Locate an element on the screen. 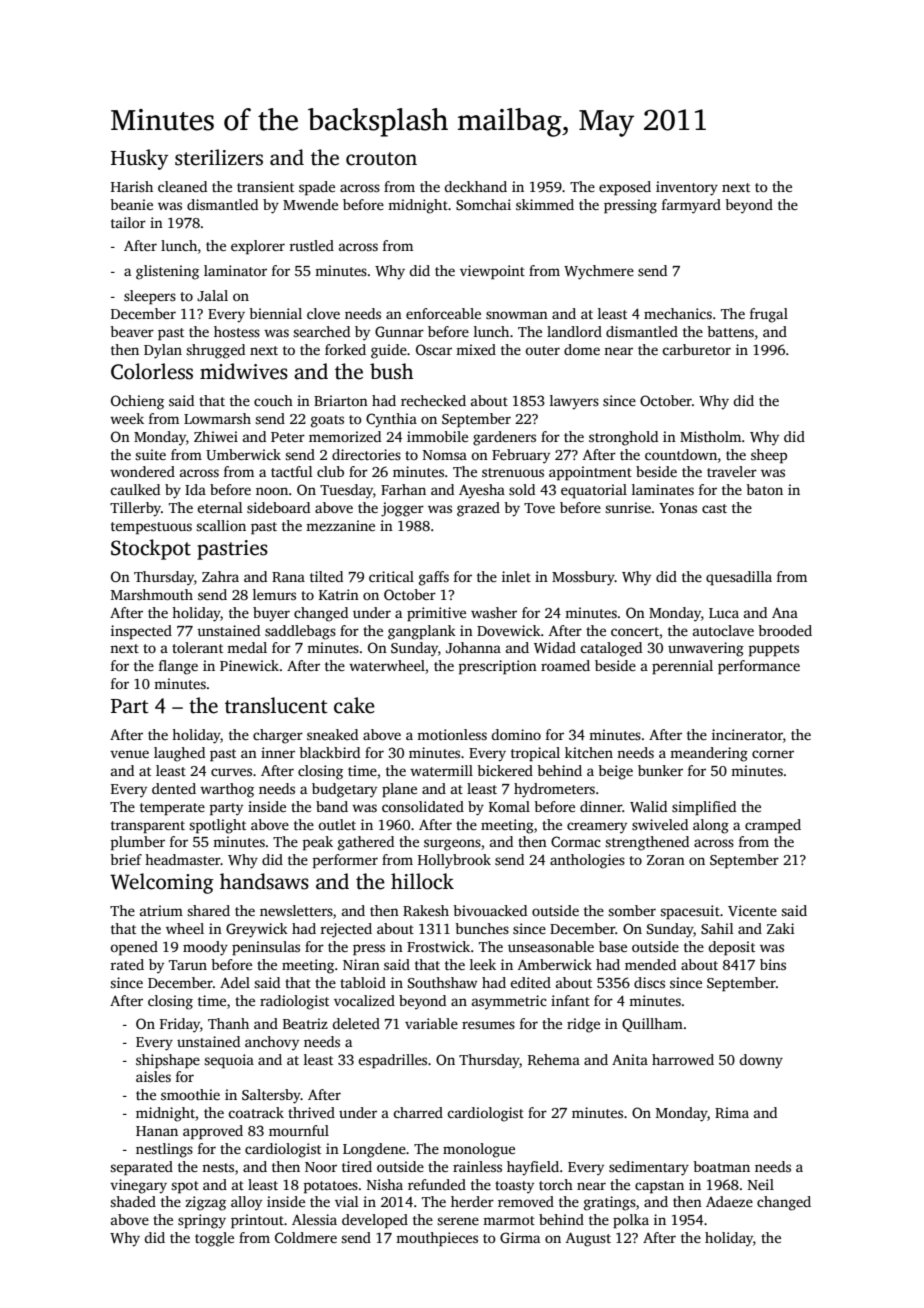 The image size is (924, 1308). Somchai is located at coordinates (483, 204).
